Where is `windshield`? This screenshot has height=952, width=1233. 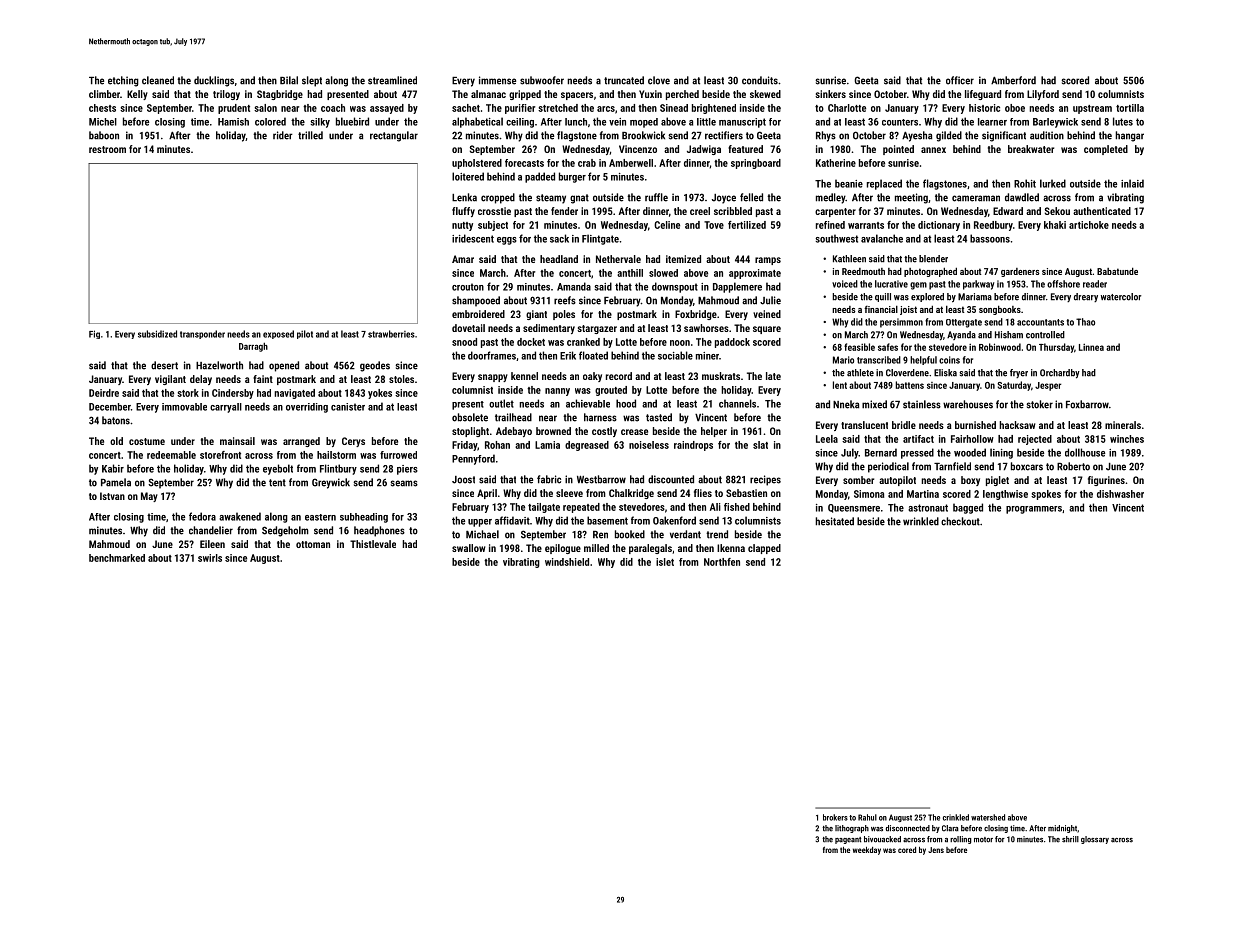
windshield is located at coordinates (567, 562).
